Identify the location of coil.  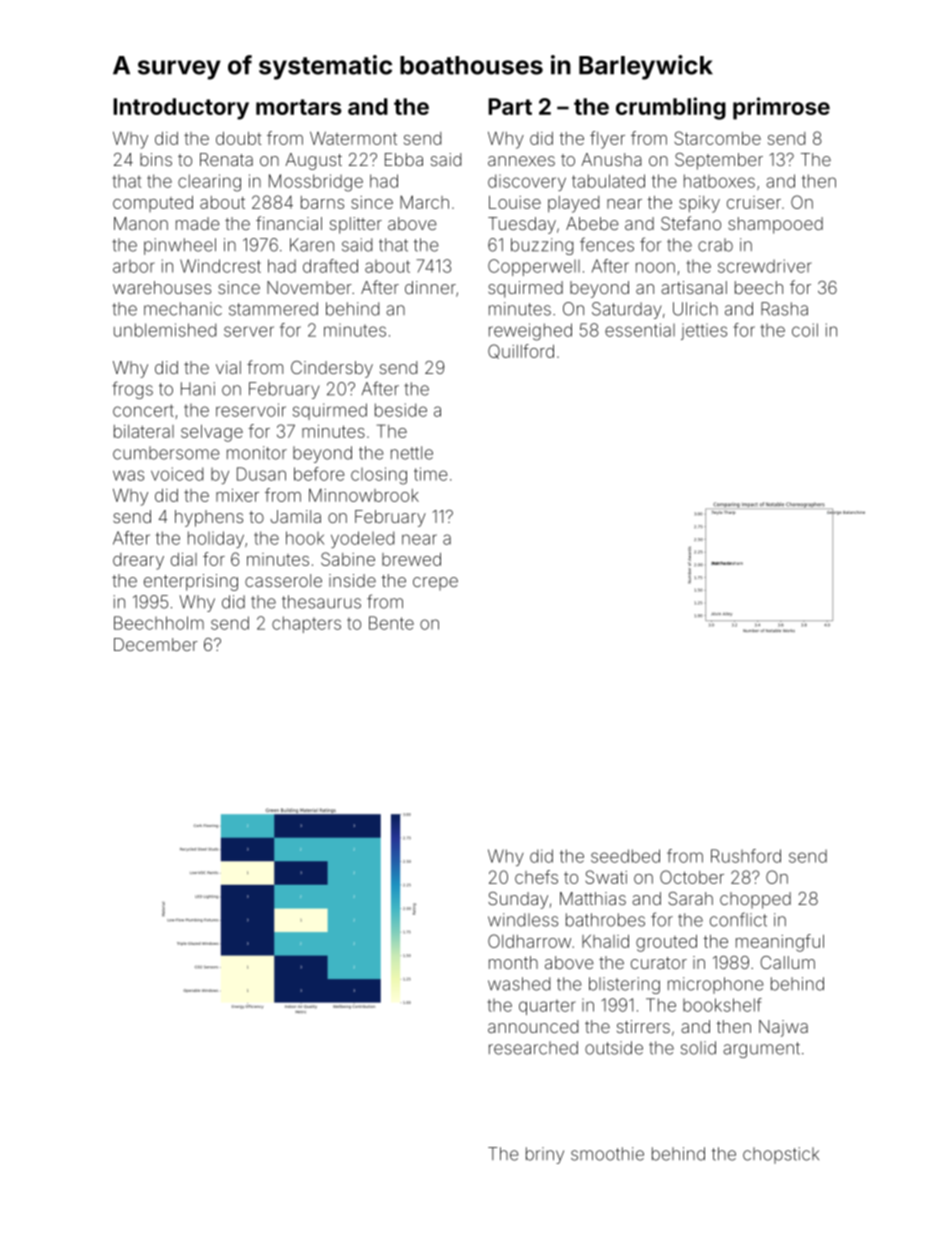
(805, 330).
